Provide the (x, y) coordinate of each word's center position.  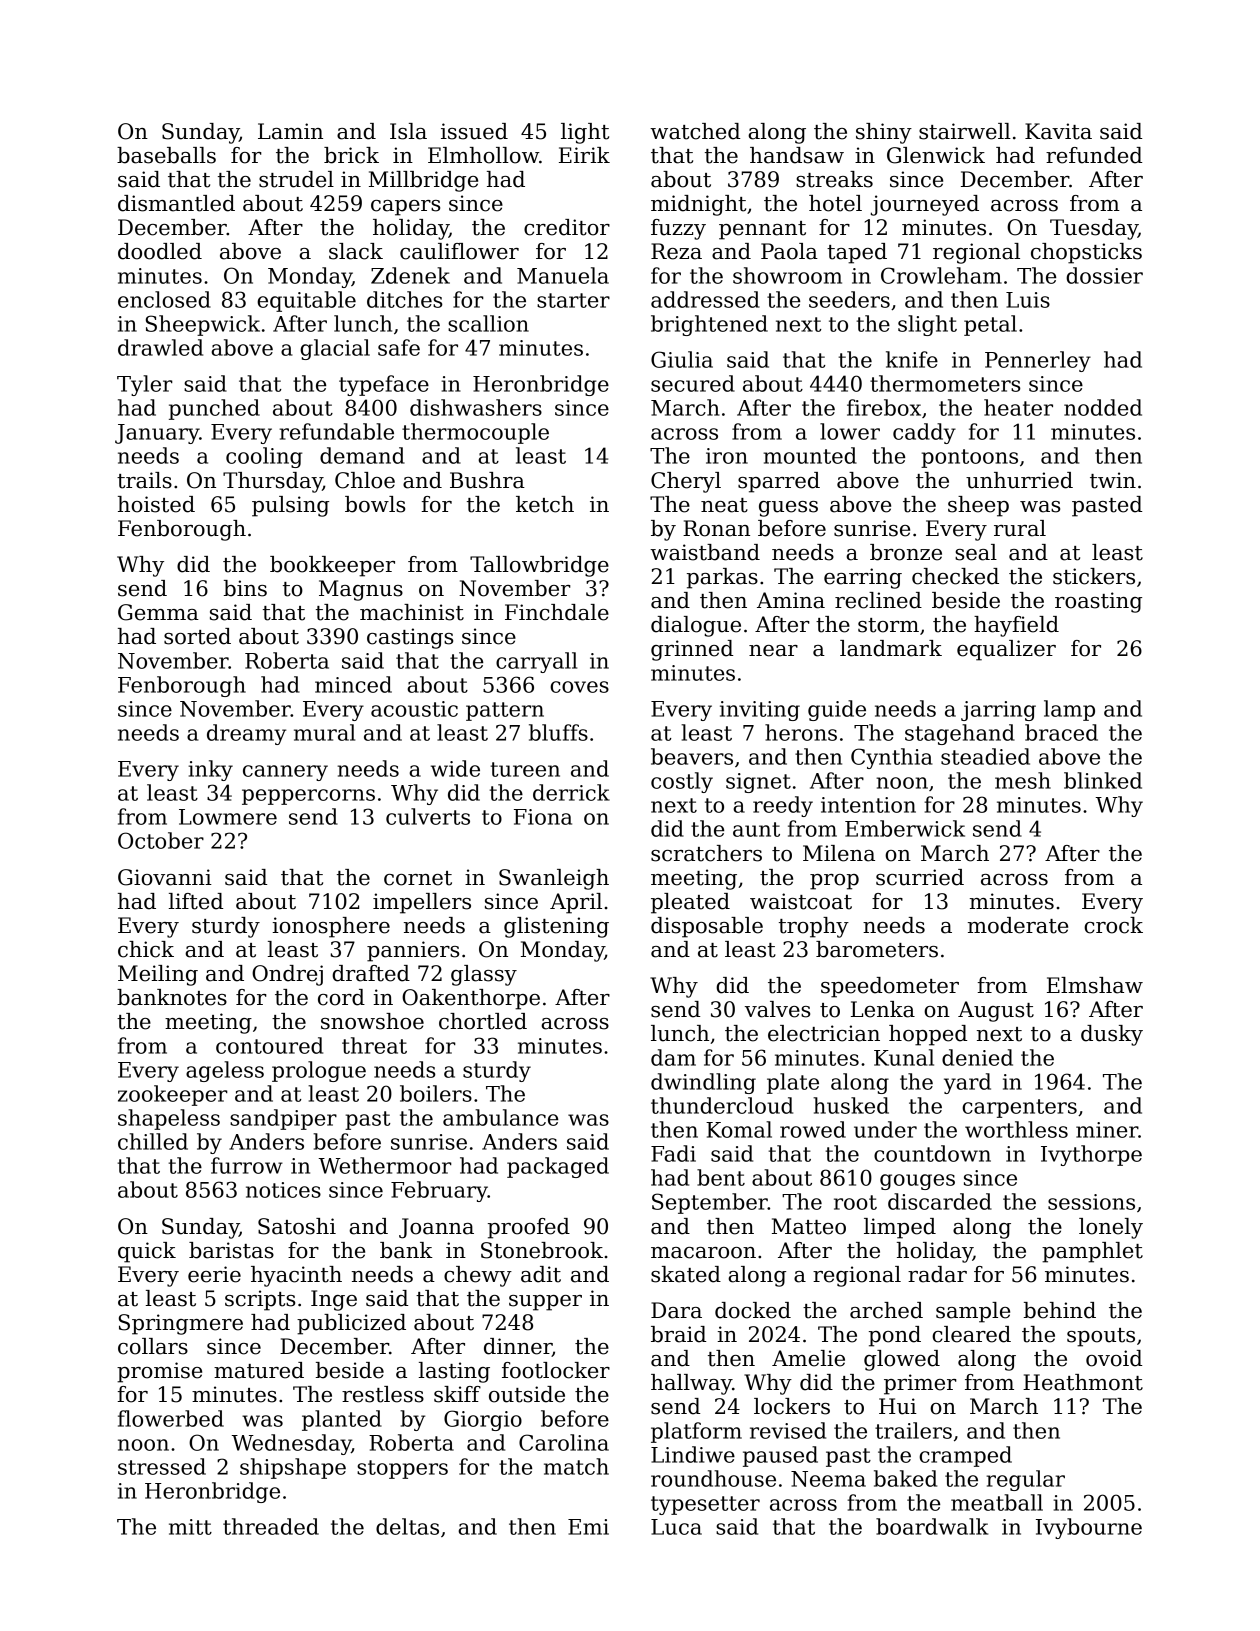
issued (474, 131)
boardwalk (932, 1526)
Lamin (290, 131)
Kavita (1058, 131)
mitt (190, 1527)
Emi (588, 1527)
